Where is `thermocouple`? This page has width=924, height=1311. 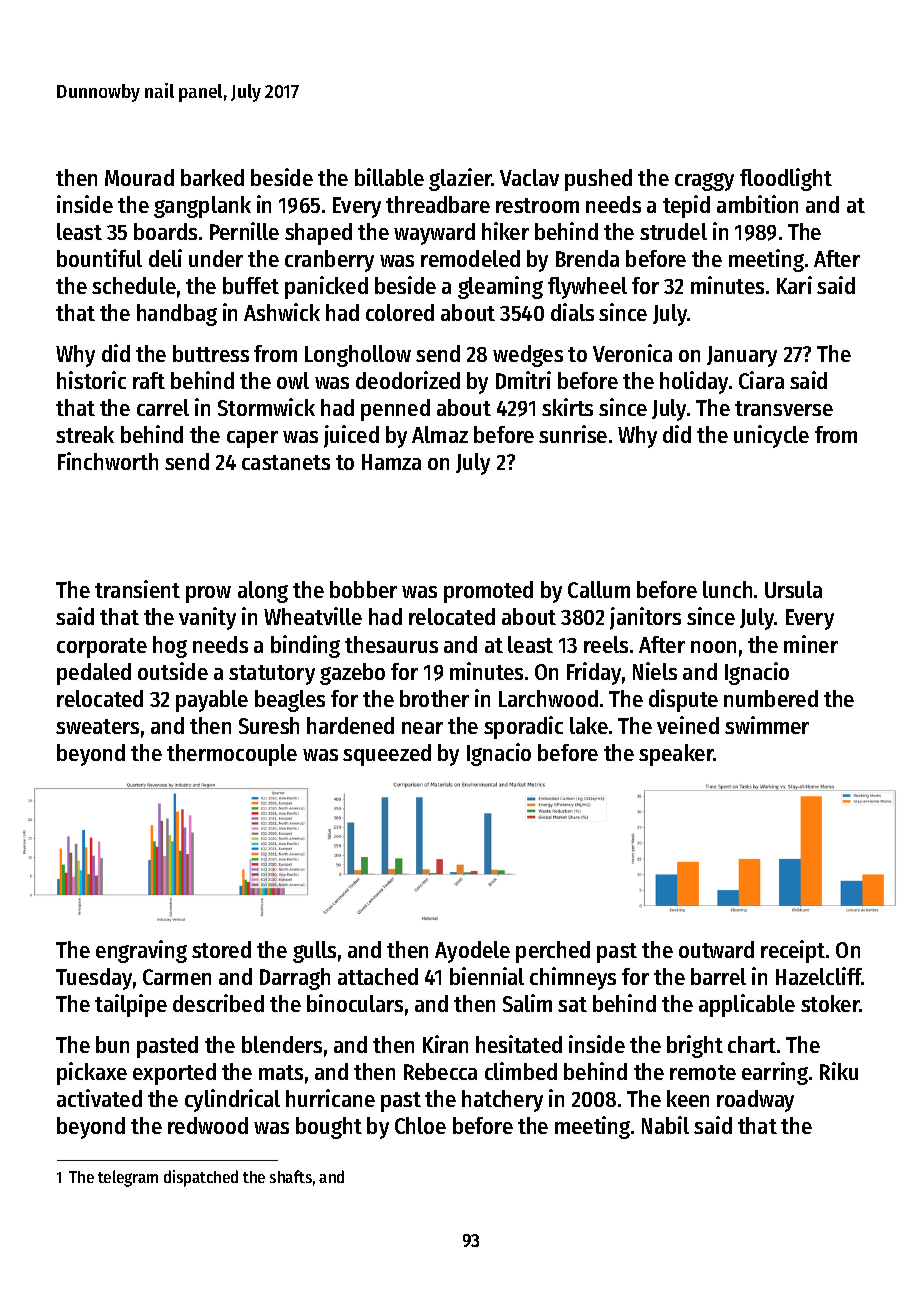 thermocouple is located at coordinates (232, 755).
